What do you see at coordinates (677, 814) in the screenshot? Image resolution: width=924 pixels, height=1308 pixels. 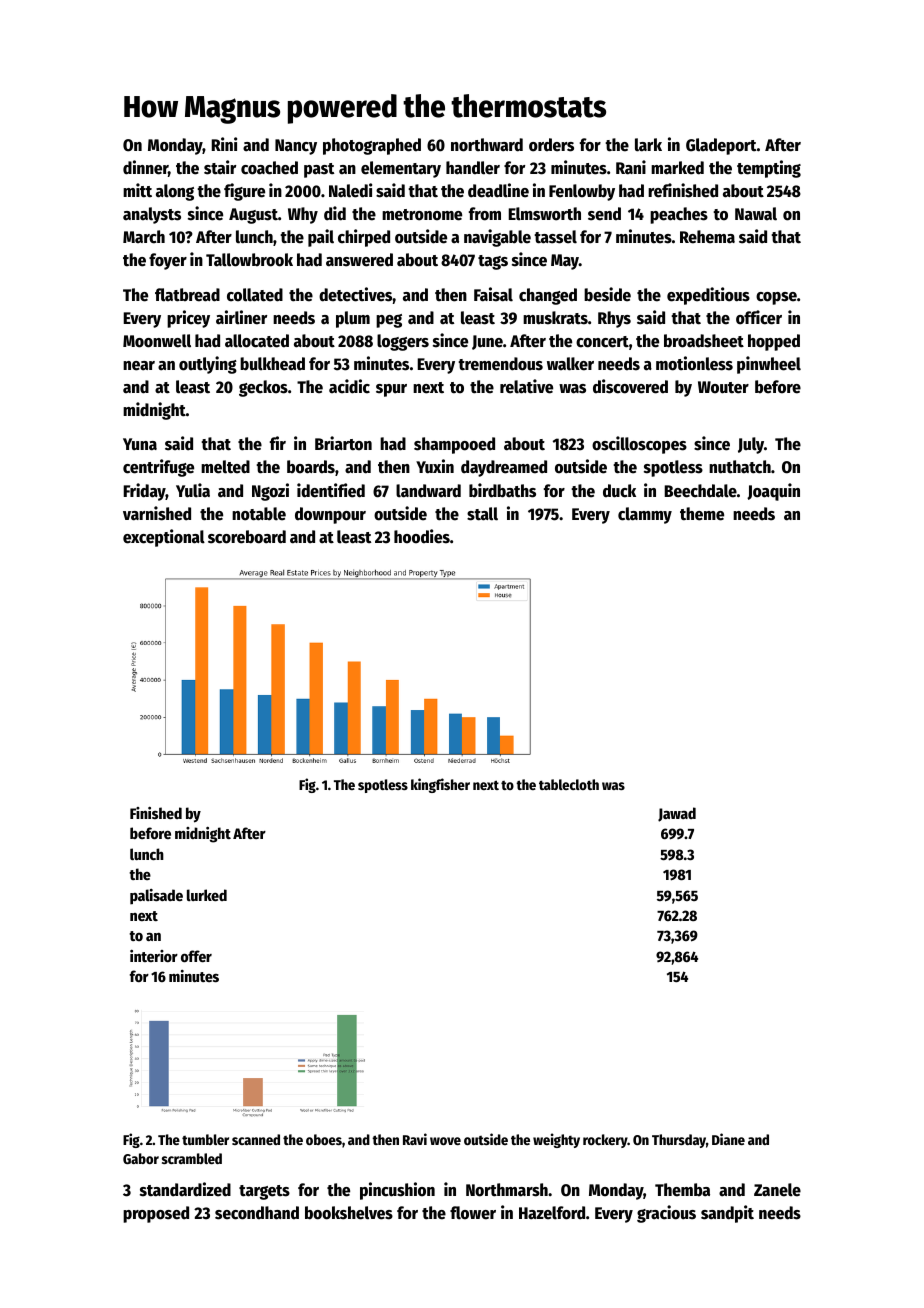 I see `Jawad` at bounding box center [677, 814].
